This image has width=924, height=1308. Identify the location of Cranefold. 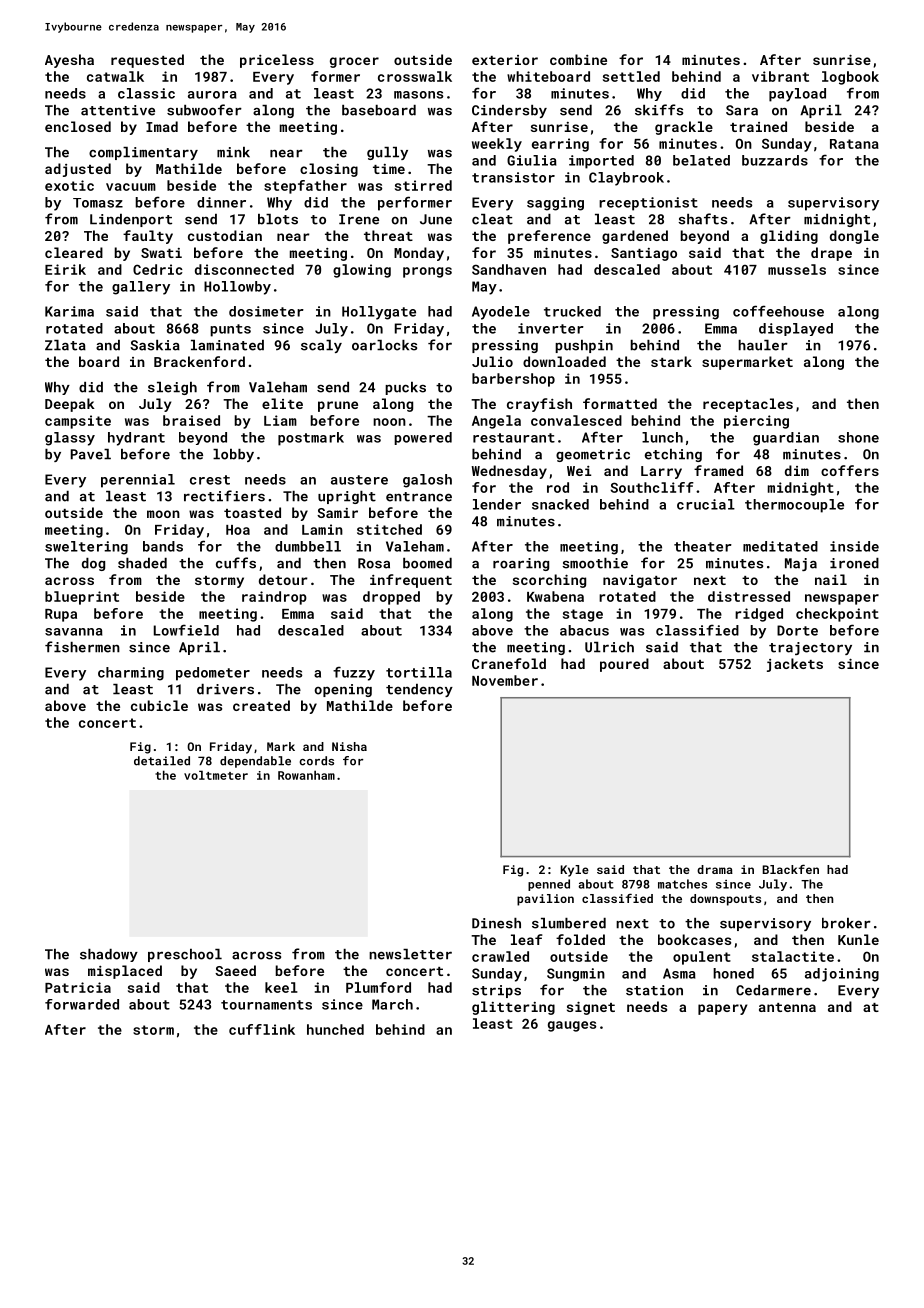
(509, 663).
